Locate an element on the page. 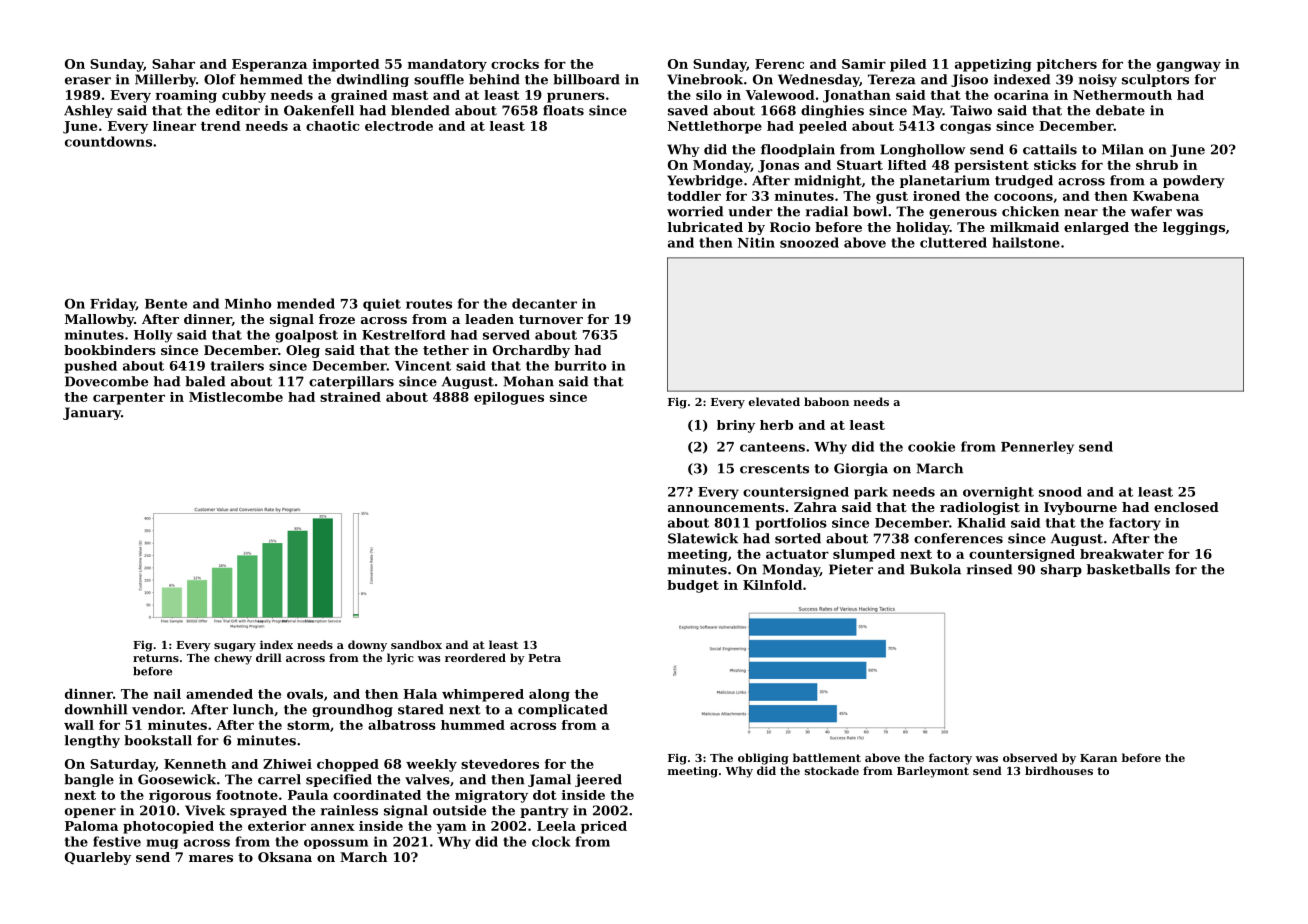  Kilnfold is located at coordinates (772, 585).
